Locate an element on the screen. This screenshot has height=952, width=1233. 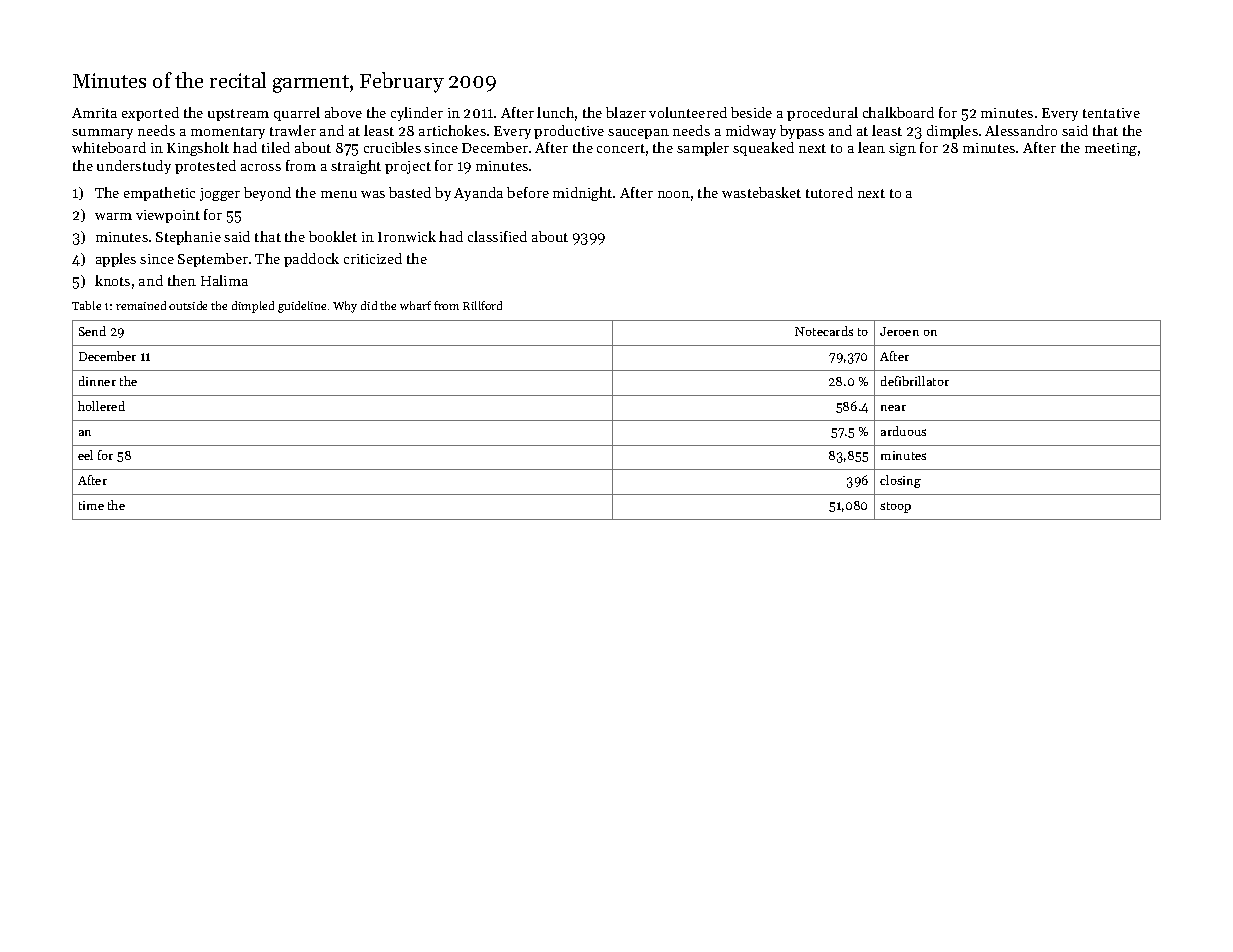
time is located at coordinates (91, 505).
